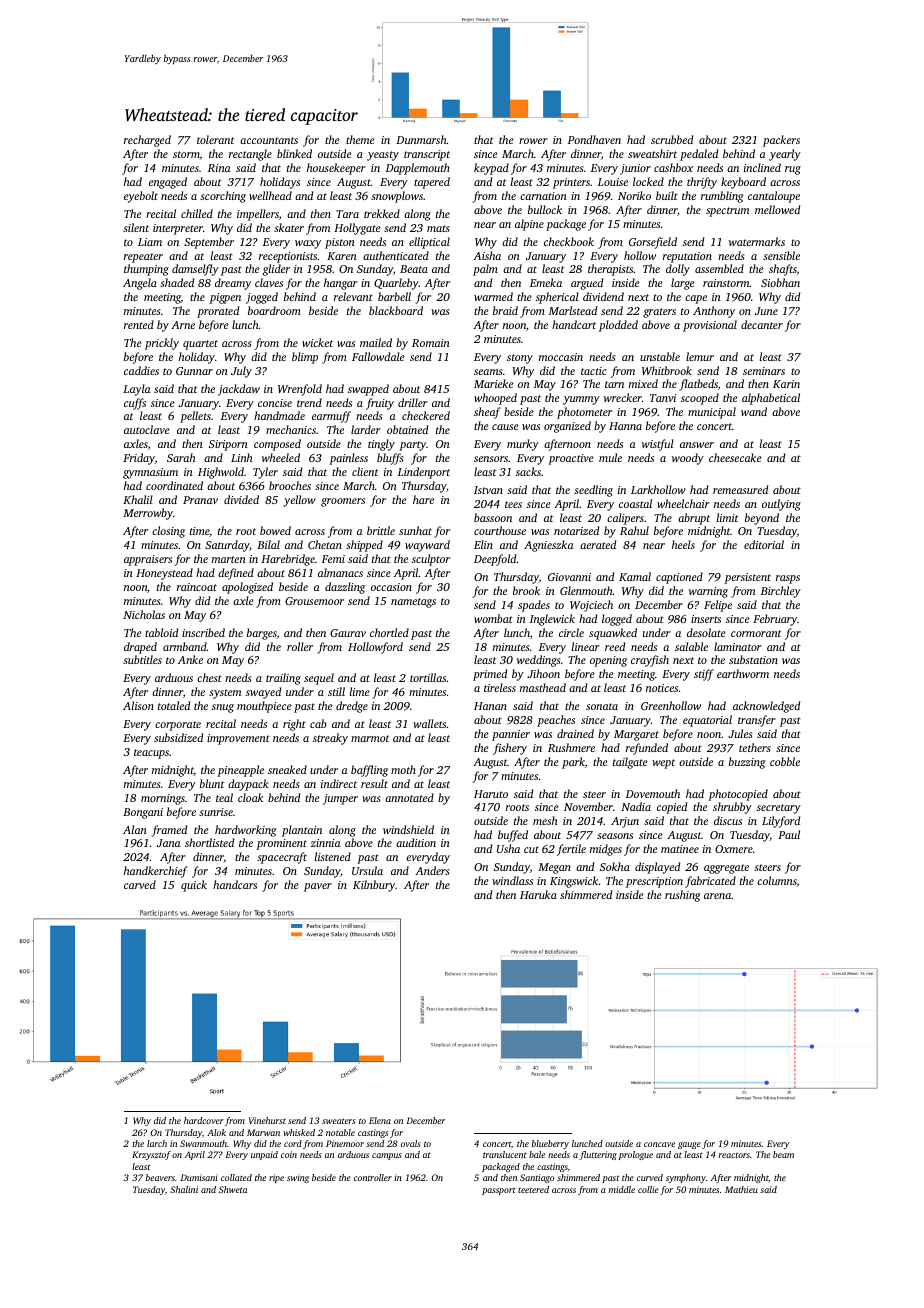  What do you see at coordinates (204, 1120) in the screenshot?
I see `hardcover` at bounding box center [204, 1120].
